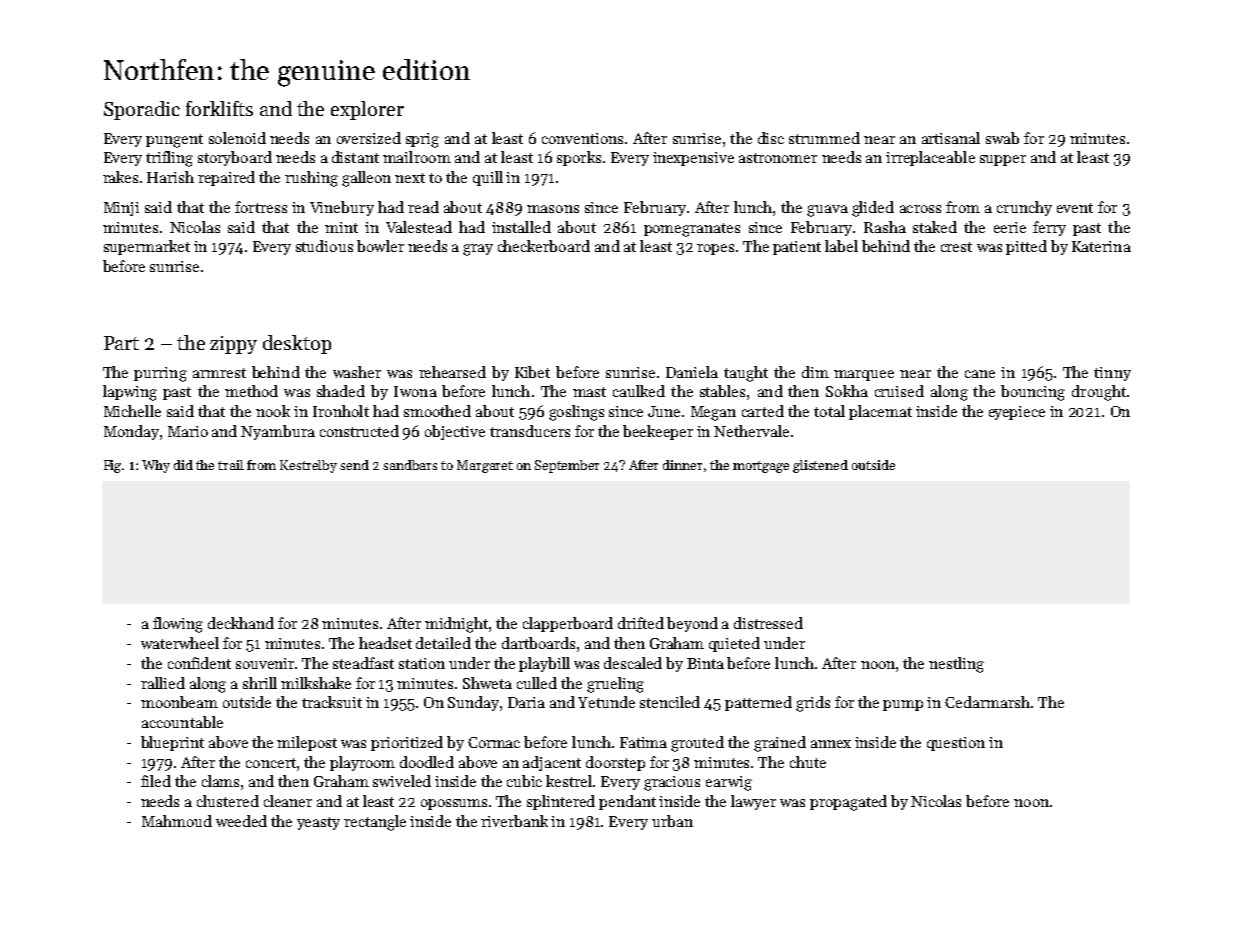 This screenshot has height=952, width=1233. Describe the element at coordinates (987, 702) in the screenshot. I see `Cedarmarsh` at that location.
